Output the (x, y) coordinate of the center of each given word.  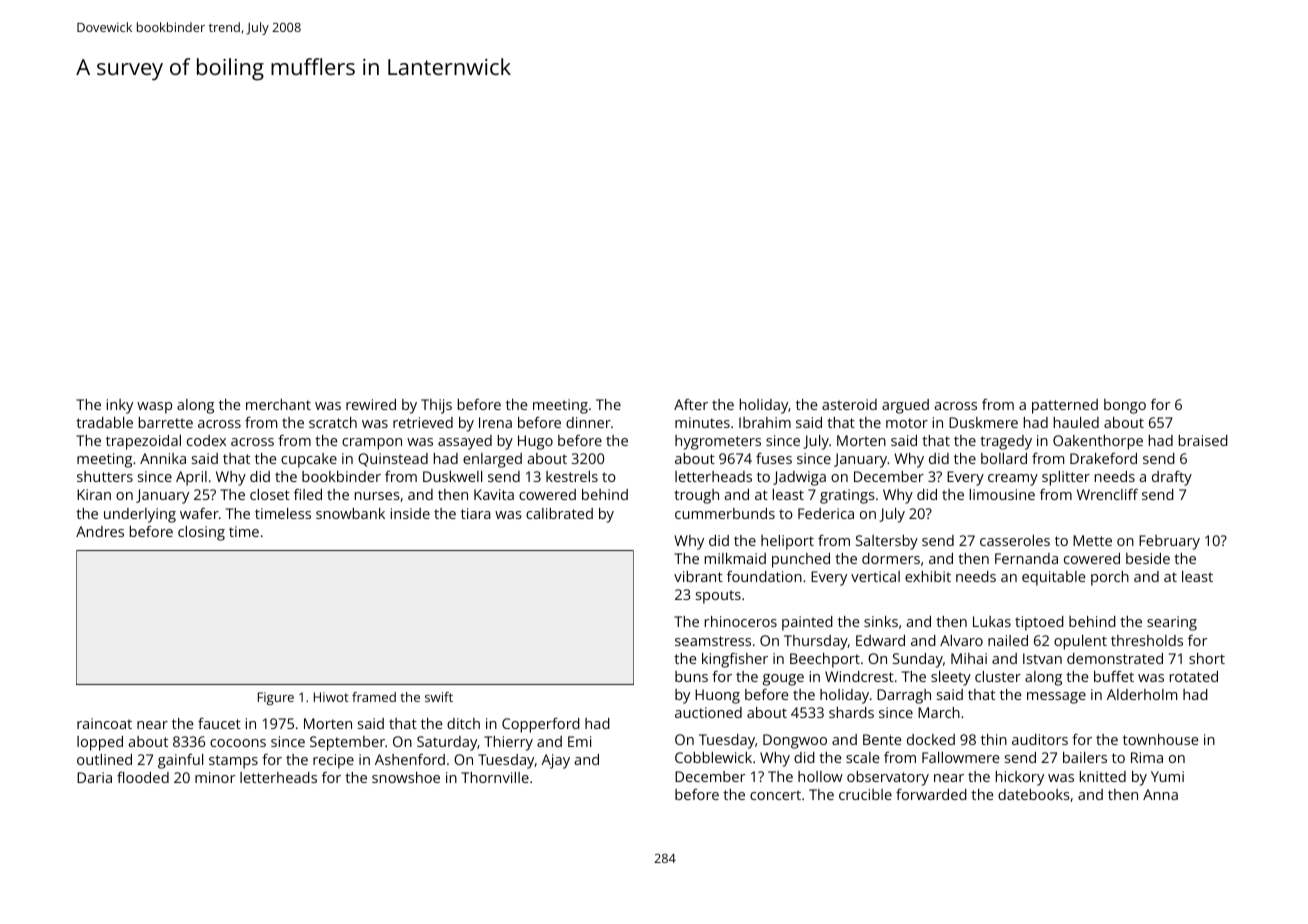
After (691, 404)
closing (201, 533)
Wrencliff (1107, 494)
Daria (94, 777)
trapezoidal (143, 442)
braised (1203, 440)
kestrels (572, 476)
